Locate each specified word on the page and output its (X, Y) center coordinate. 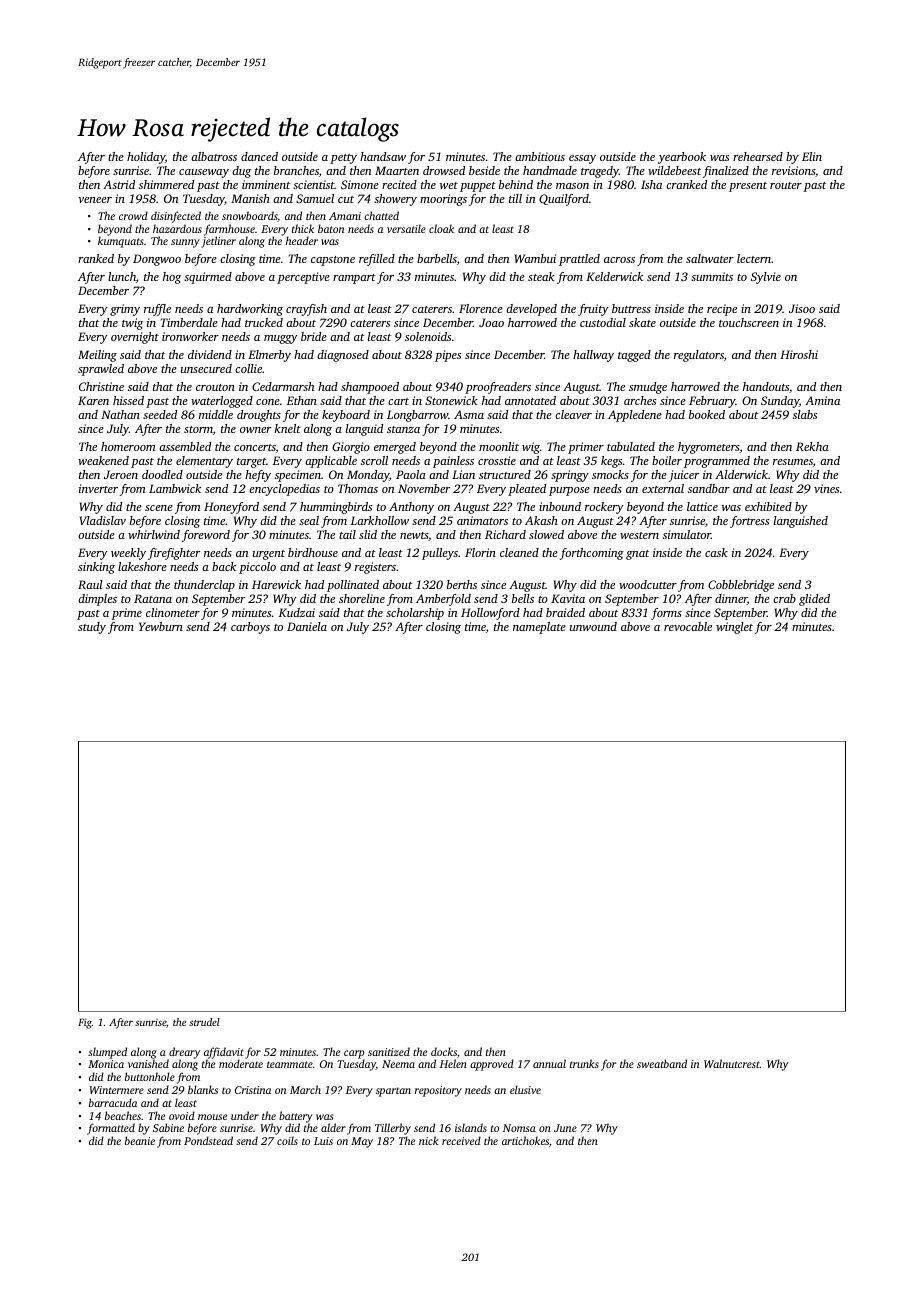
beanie (140, 1140)
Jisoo (802, 308)
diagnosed (343, 356)
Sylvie (766, 278)
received (461, 1140)
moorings (443, 200)
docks (444, 1051)
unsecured (206, 368)
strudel (204, 1022)
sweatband (662, 1063)
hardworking (250, 310)
